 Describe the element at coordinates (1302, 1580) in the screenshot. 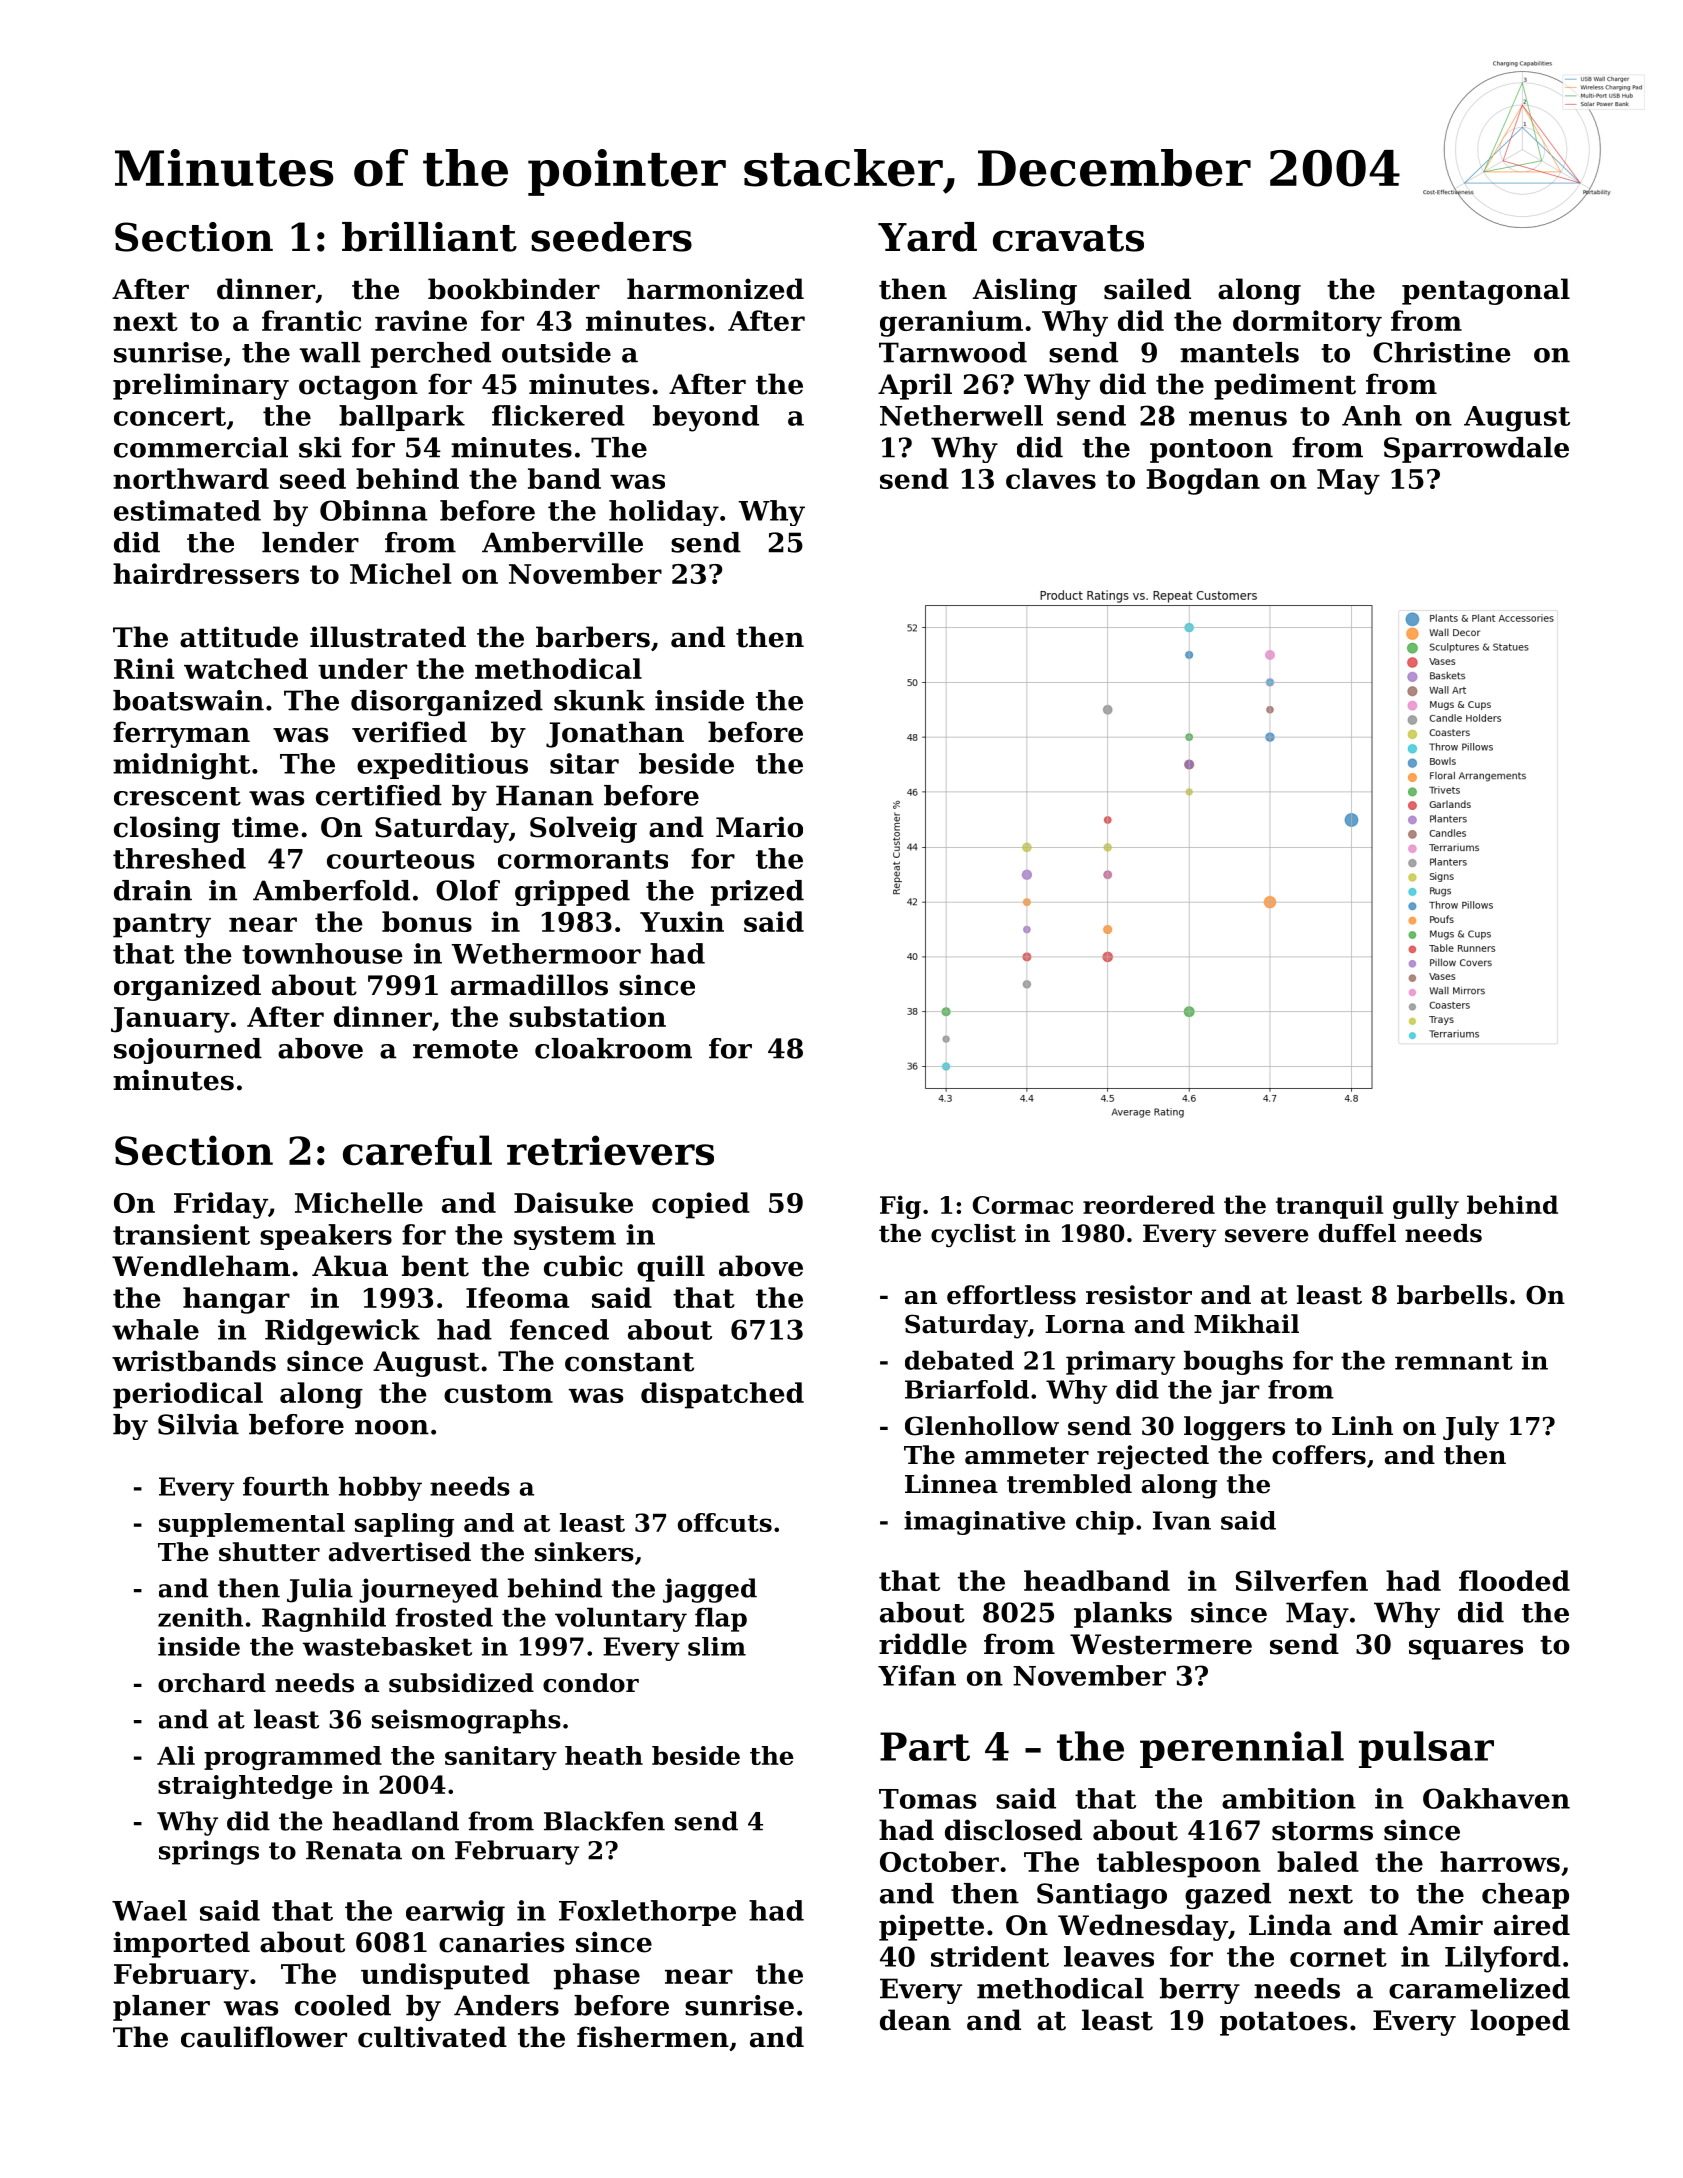

I see `Silverfen` at that location.
